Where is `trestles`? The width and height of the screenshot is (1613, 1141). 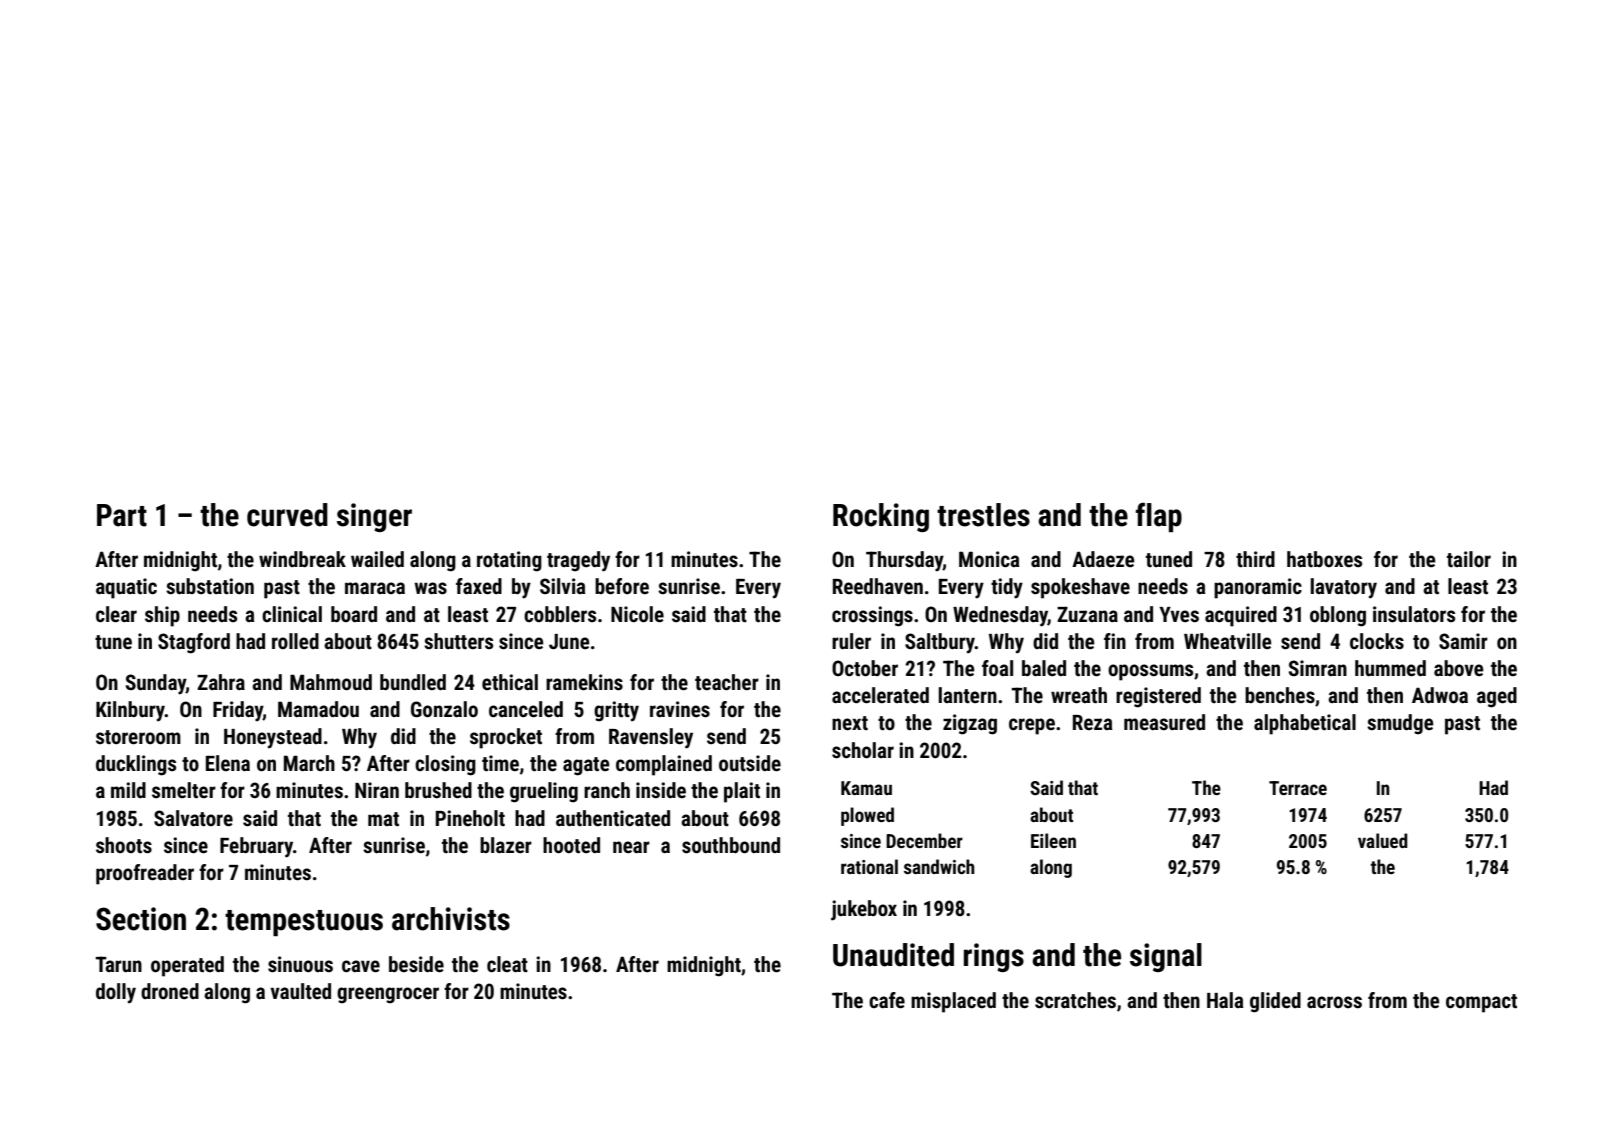
trestles is located at coordinates (983, 515).
